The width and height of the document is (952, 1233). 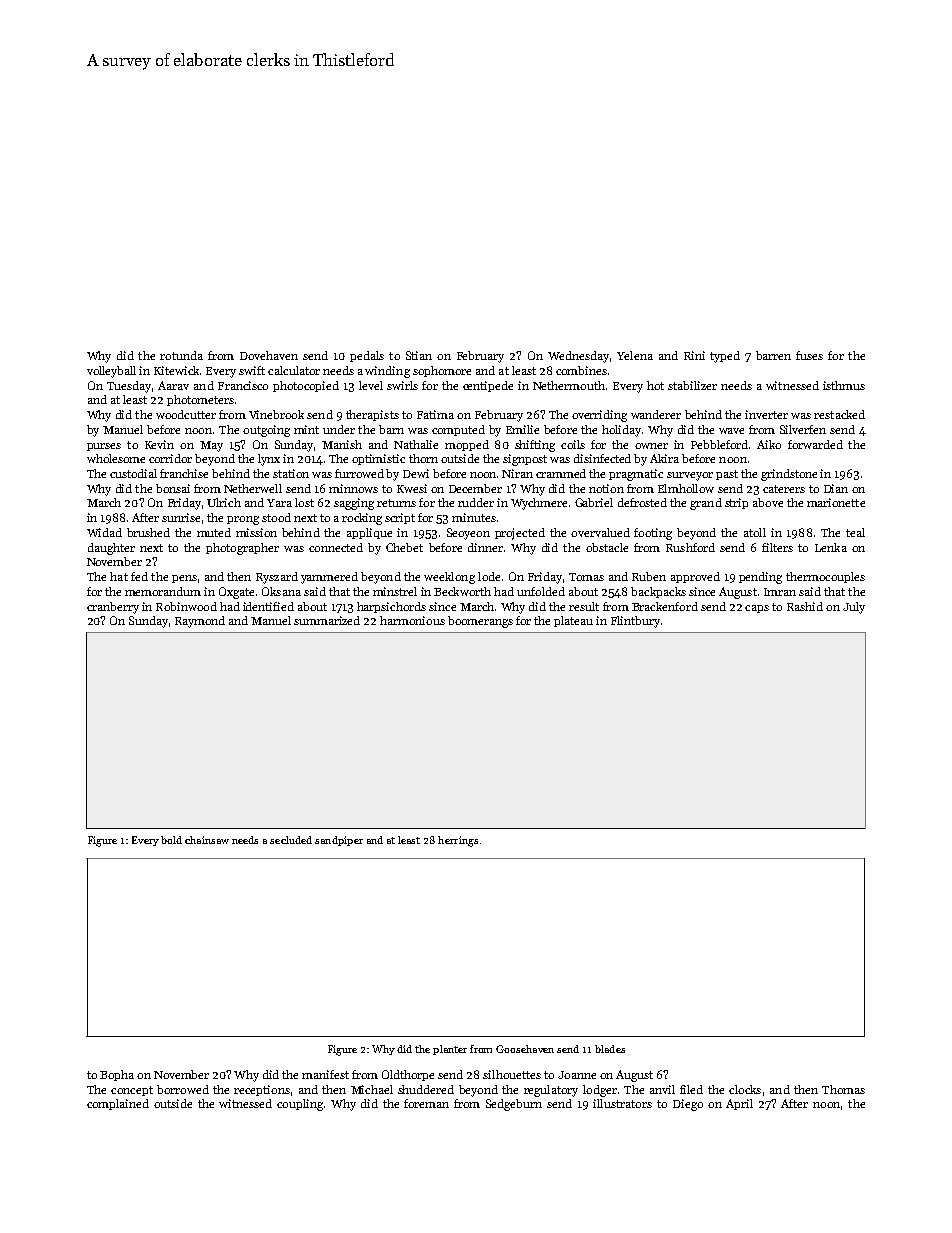 I want to click on secluded, so click(x=291, y=840).
